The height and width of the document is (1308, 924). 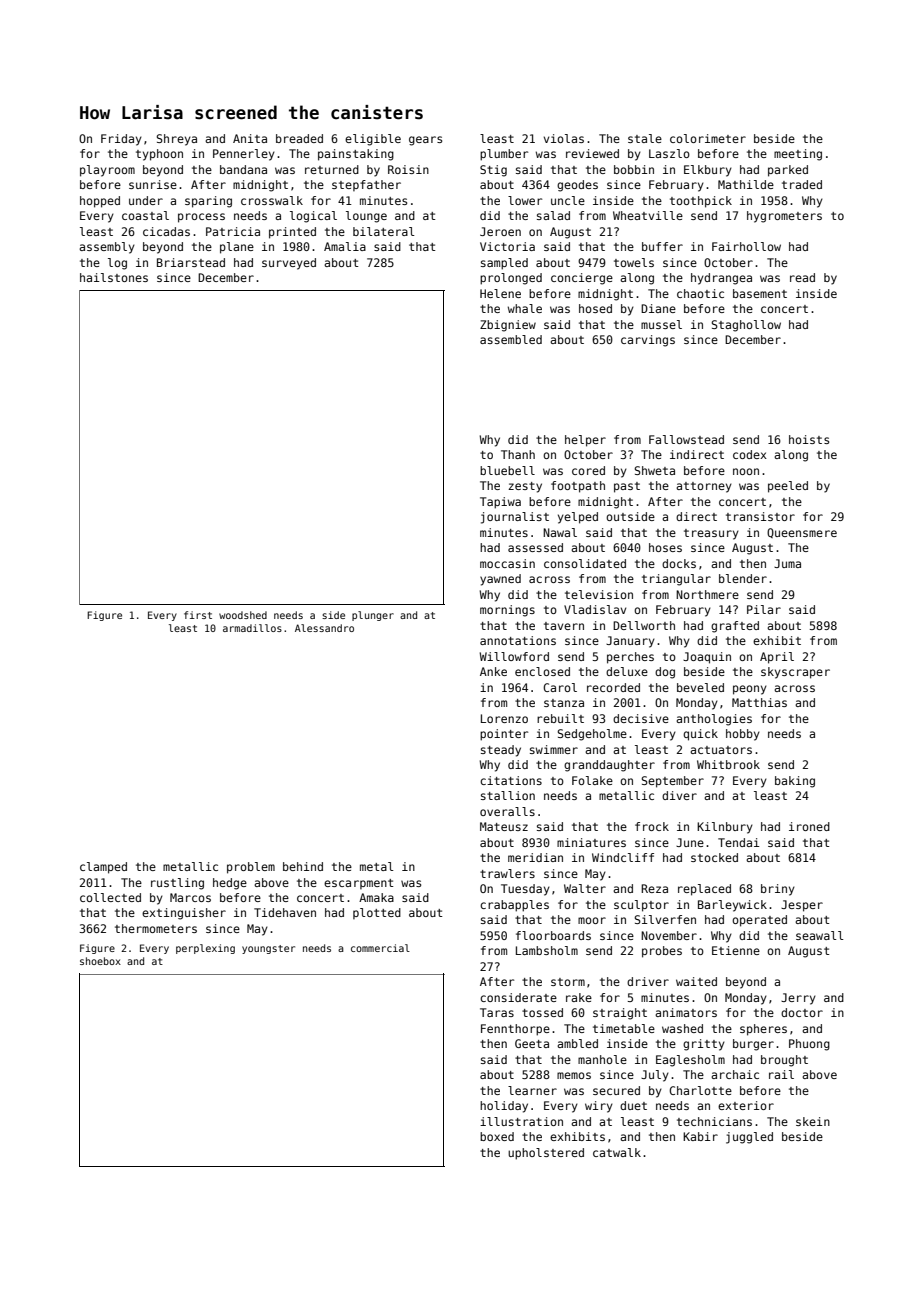 What do you see at coordinates (497, 1136) in the document?
I see `boxed` at bounding box center [497, 1136].
